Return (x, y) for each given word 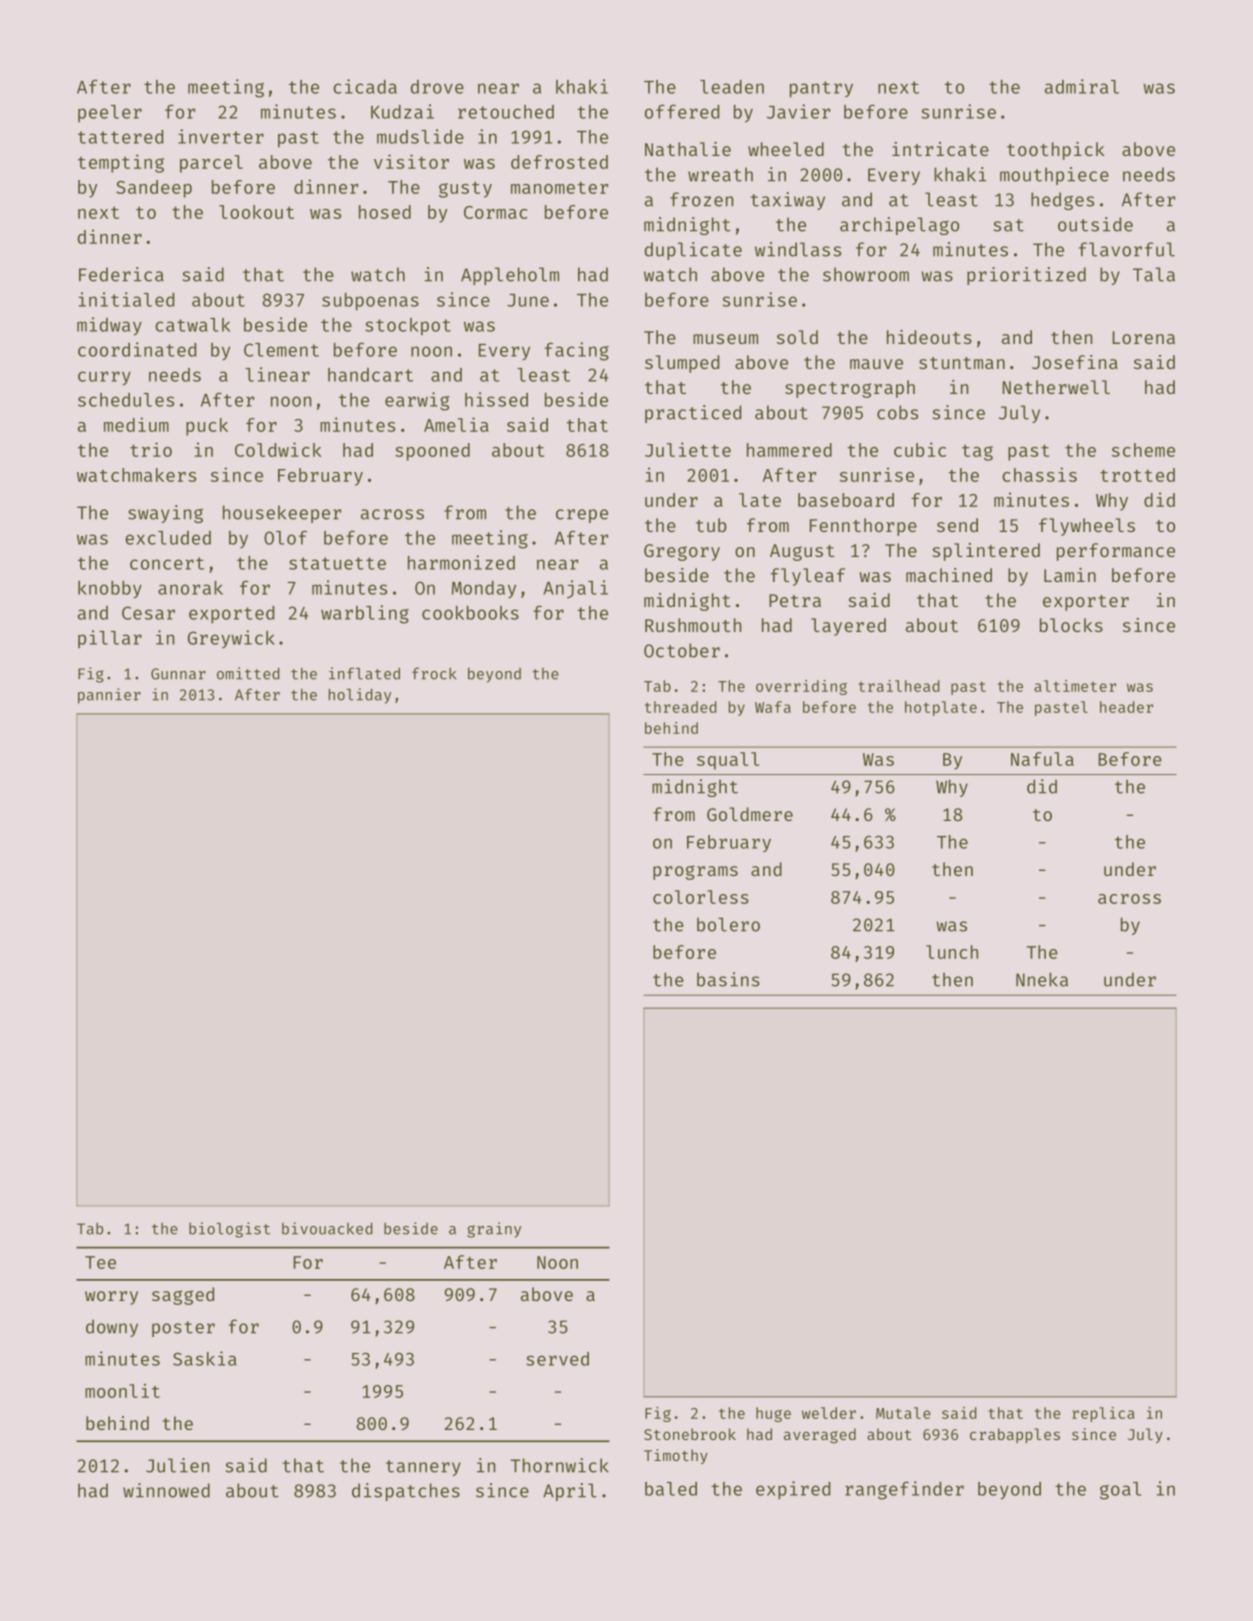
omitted (248, 673)
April (570, 1492)
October (682, 650)
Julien (177, 1465)
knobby (110, 590)
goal (1120, 1491)
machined (949, 575)
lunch (952, 952)
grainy (494, 1230)
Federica (121, 274)
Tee (100, 1262)
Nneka (1042, 979)
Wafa (773, 707)
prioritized (1026, 276)
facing (577, 351)
